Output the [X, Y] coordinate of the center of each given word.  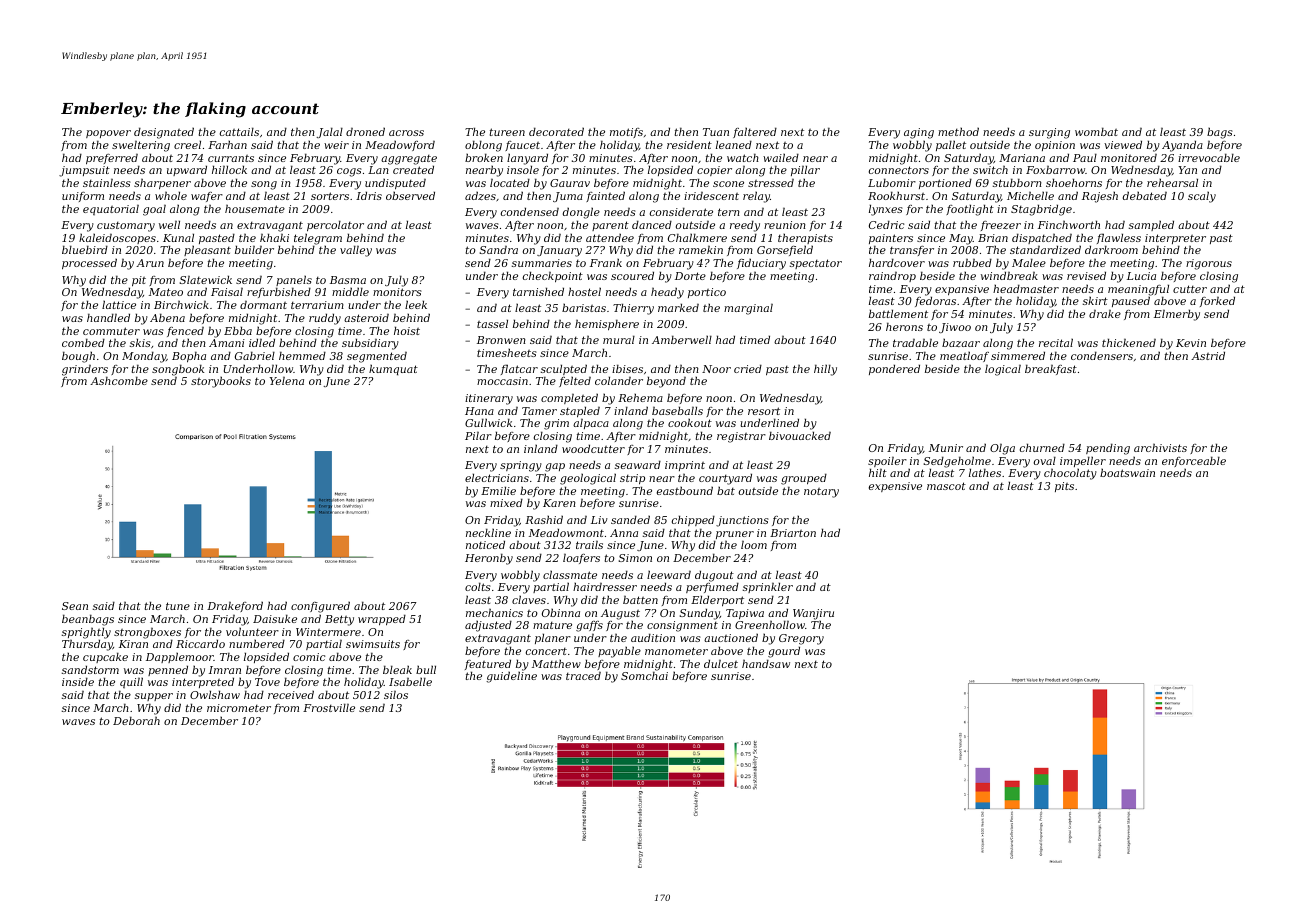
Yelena [287, 380]
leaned [734, 144]
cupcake [105, 657]
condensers [1102, 355]
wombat [1096, 131]
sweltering [141, 146]
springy [521, 466]
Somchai [644, 676]
